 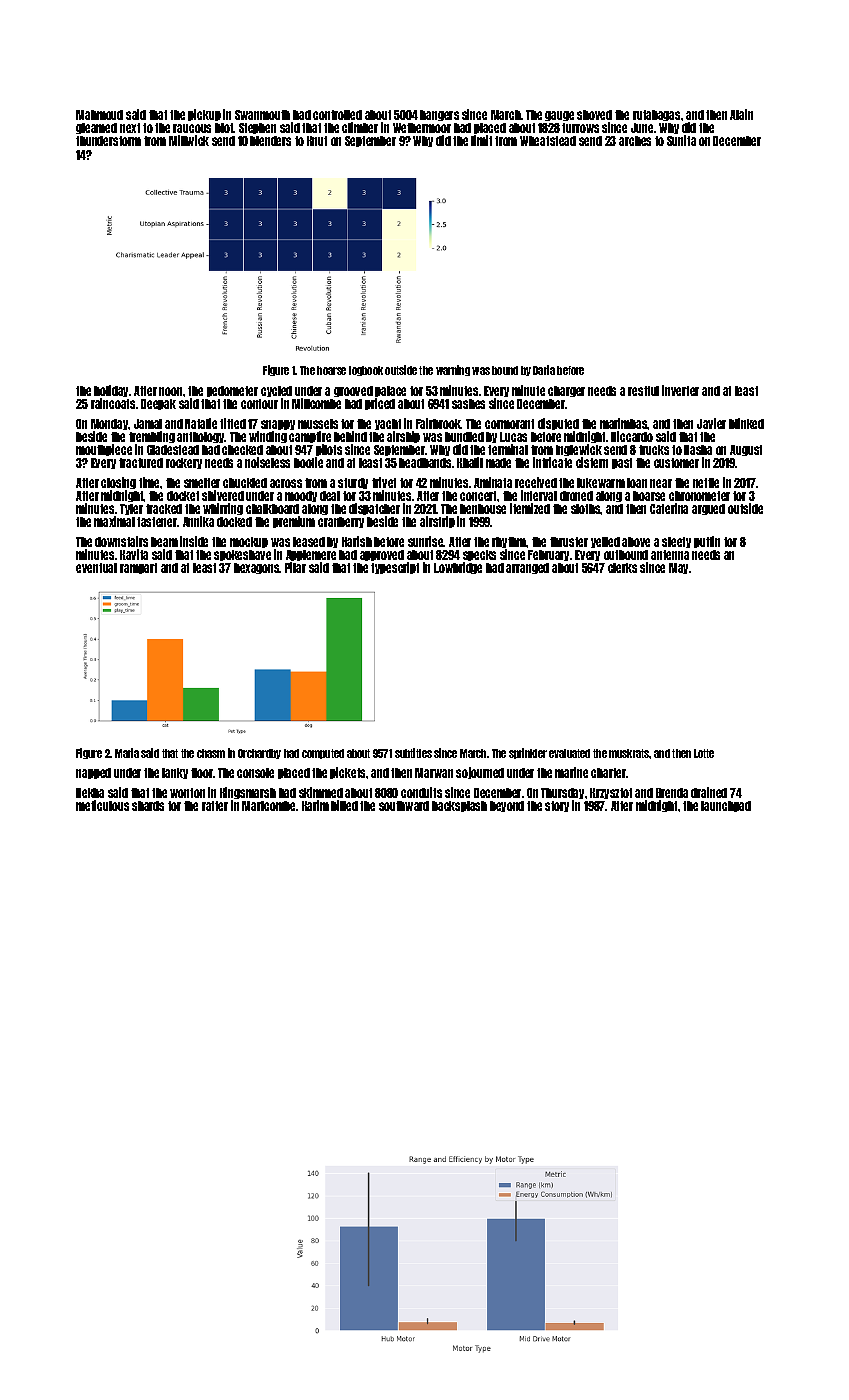 I want to click on Wheatstead, so click(x=548, y=141).
